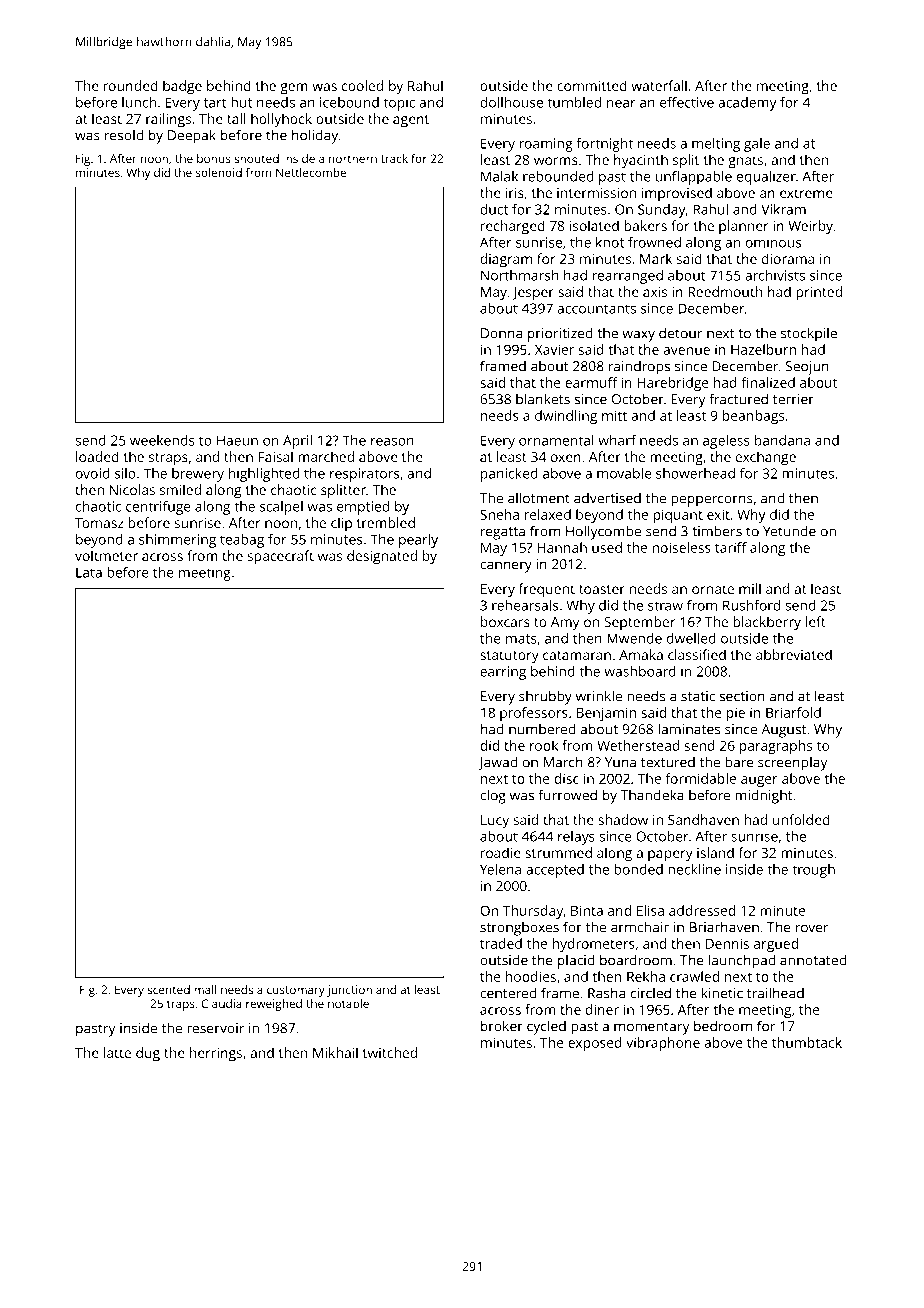  Describe the element at coordinates (162, 440) in the image. I see `weekends` at that location.
